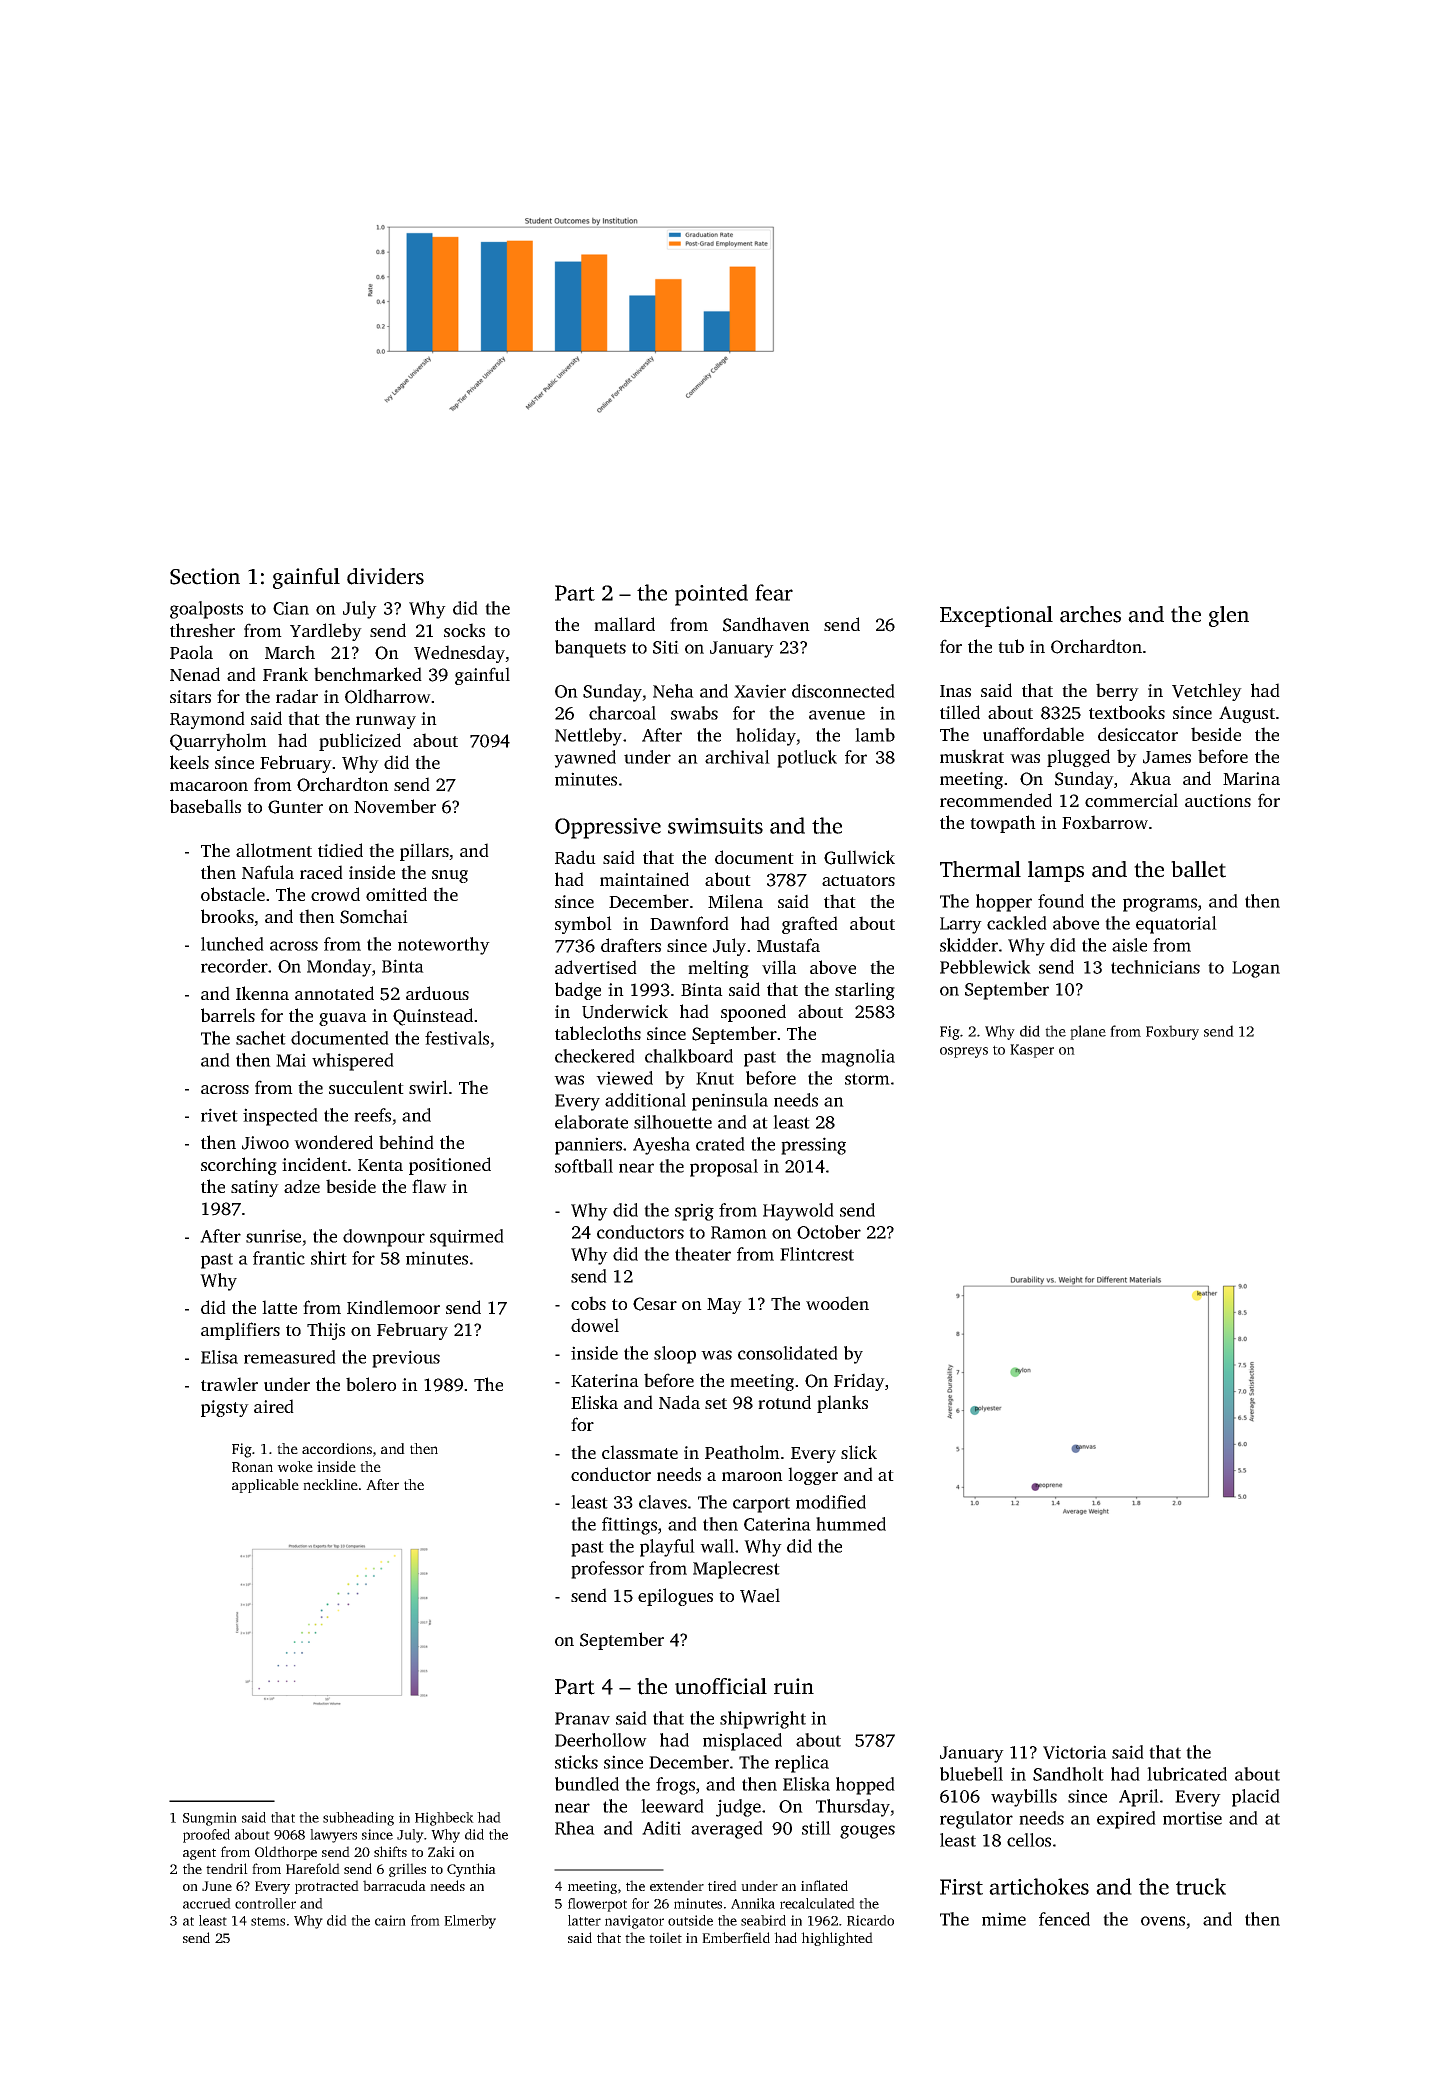 Image resolution: width=1450 pixels, height=2100 pixels. What do you see at coordinates (736, 1570) in the document?
I see `Maplecrest` at bounding box center [736, 1570].
